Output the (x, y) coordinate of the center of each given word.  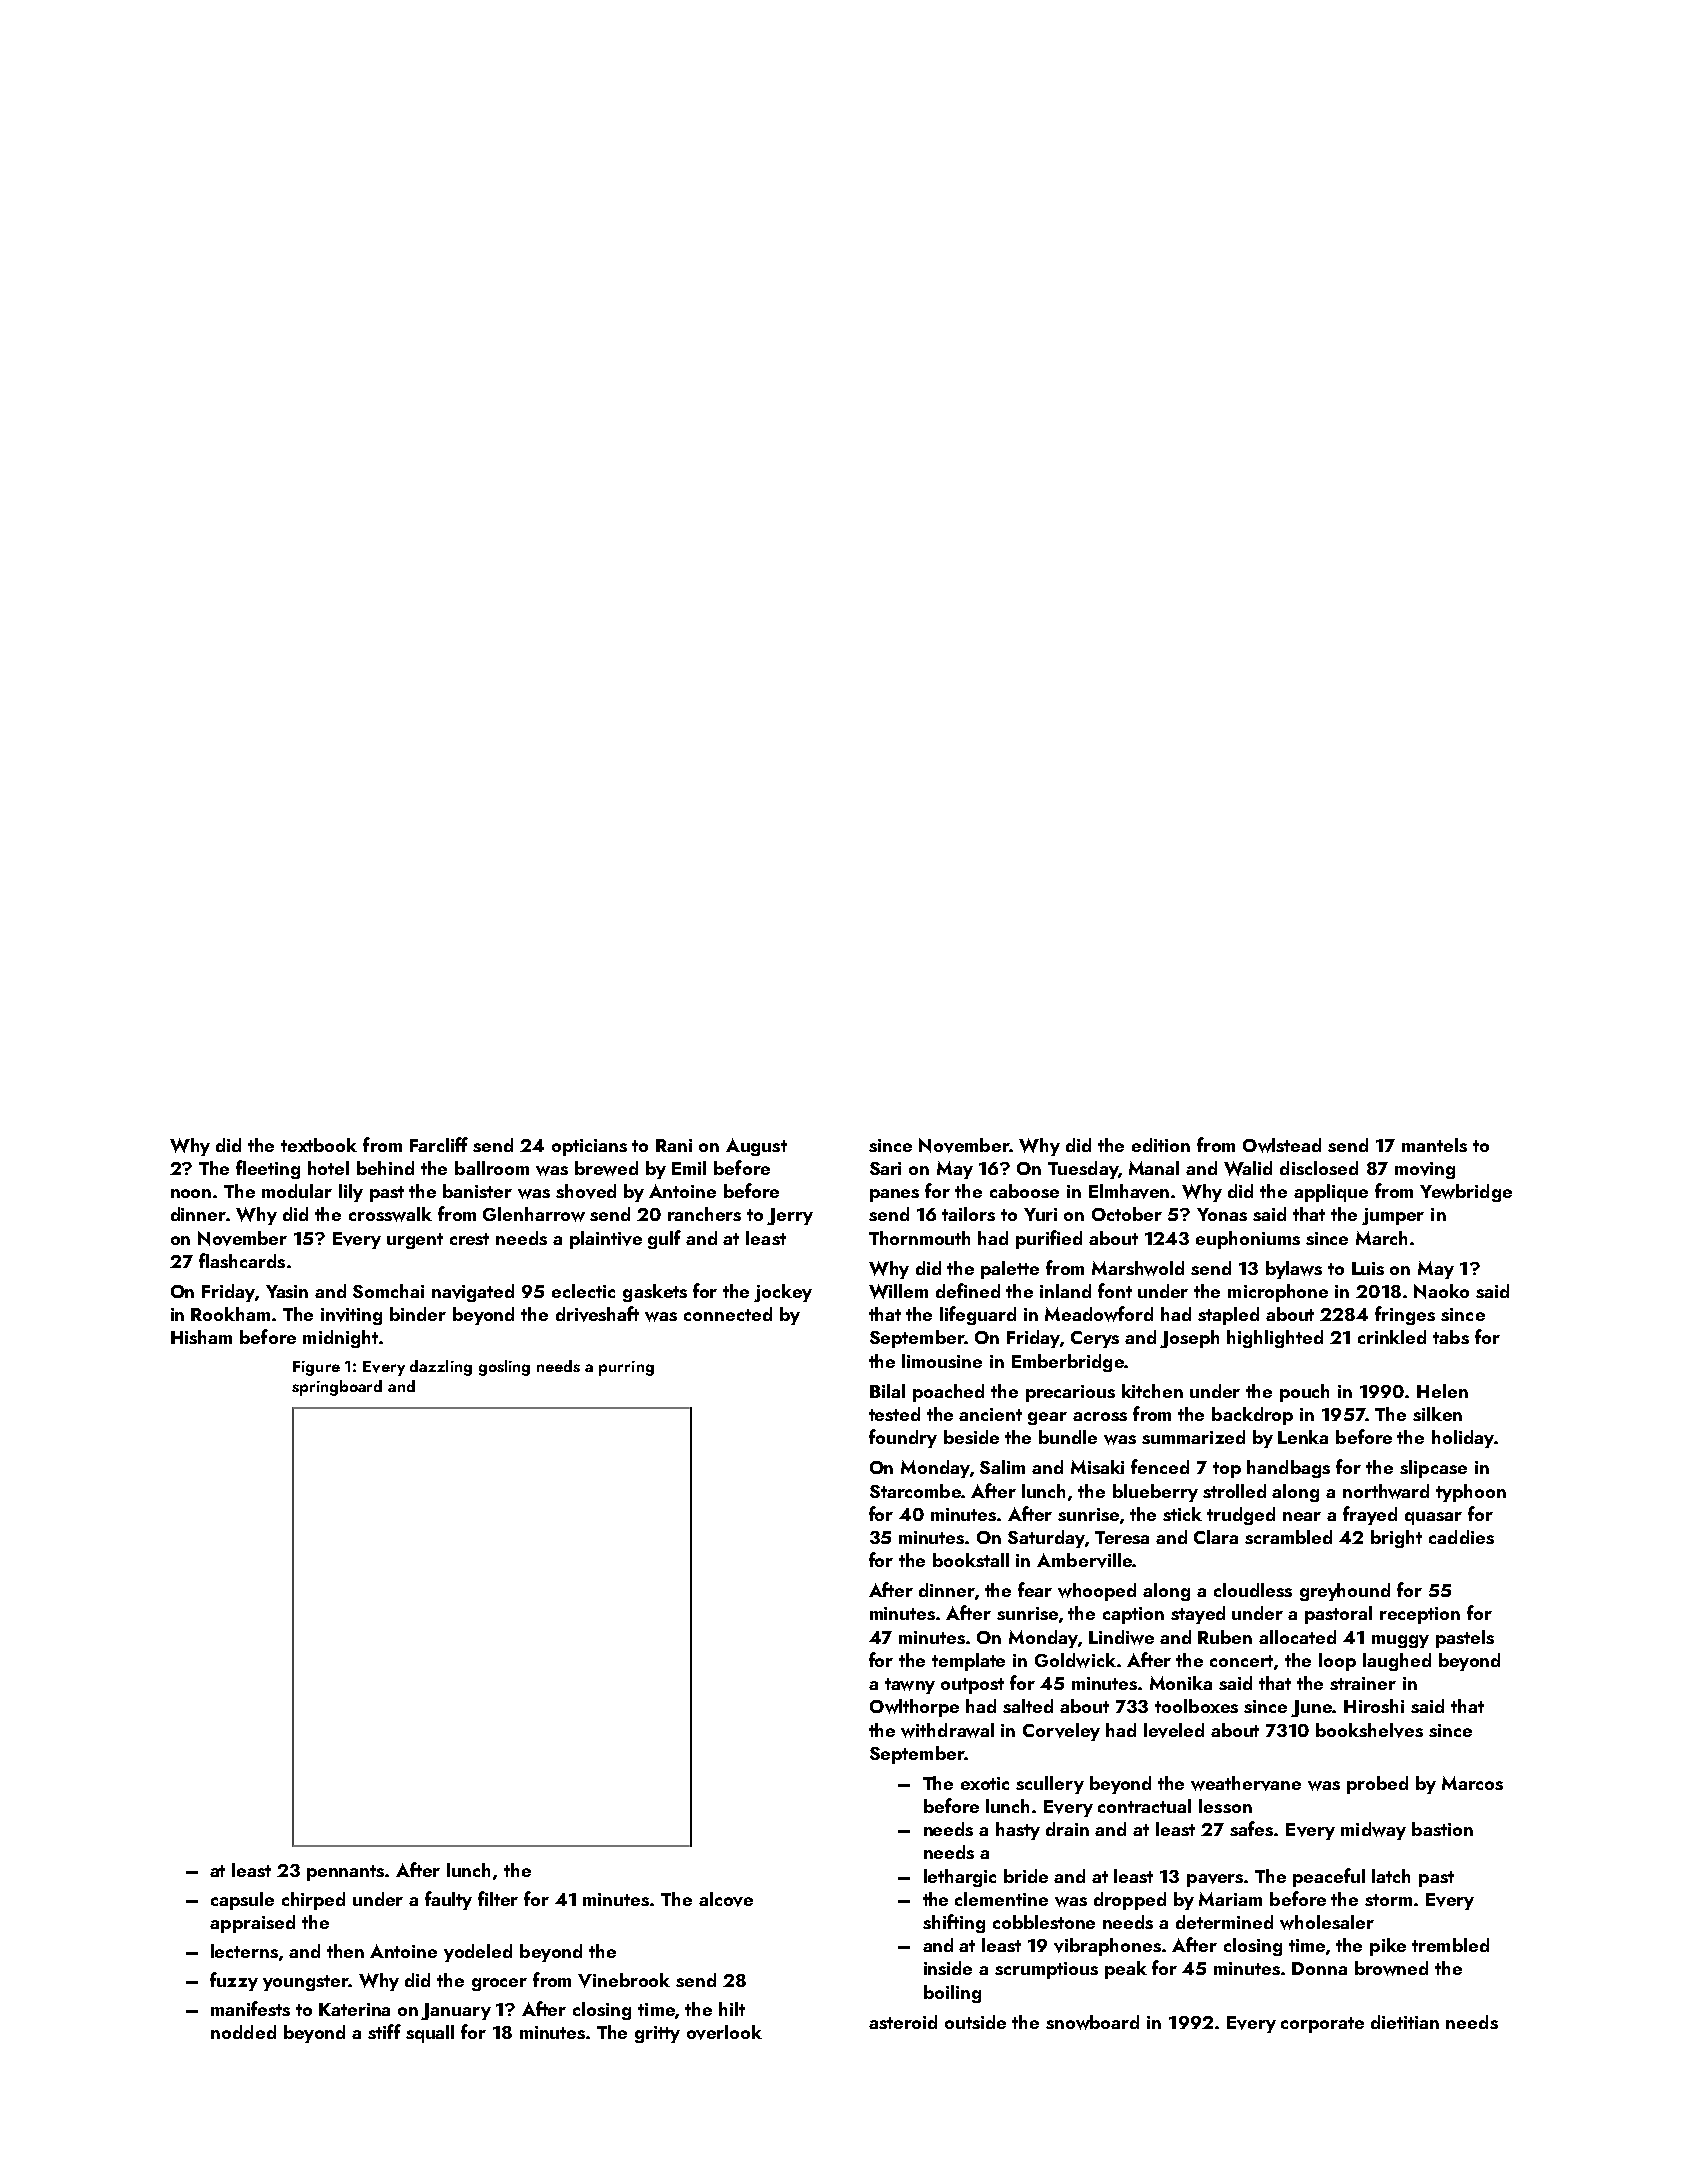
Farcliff (439, 1144)
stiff (384, 2031)
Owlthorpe (914, 1708)
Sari (885, 1168)
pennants (346, 1873)
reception (1420, 1615)
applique (1331, 1193)
